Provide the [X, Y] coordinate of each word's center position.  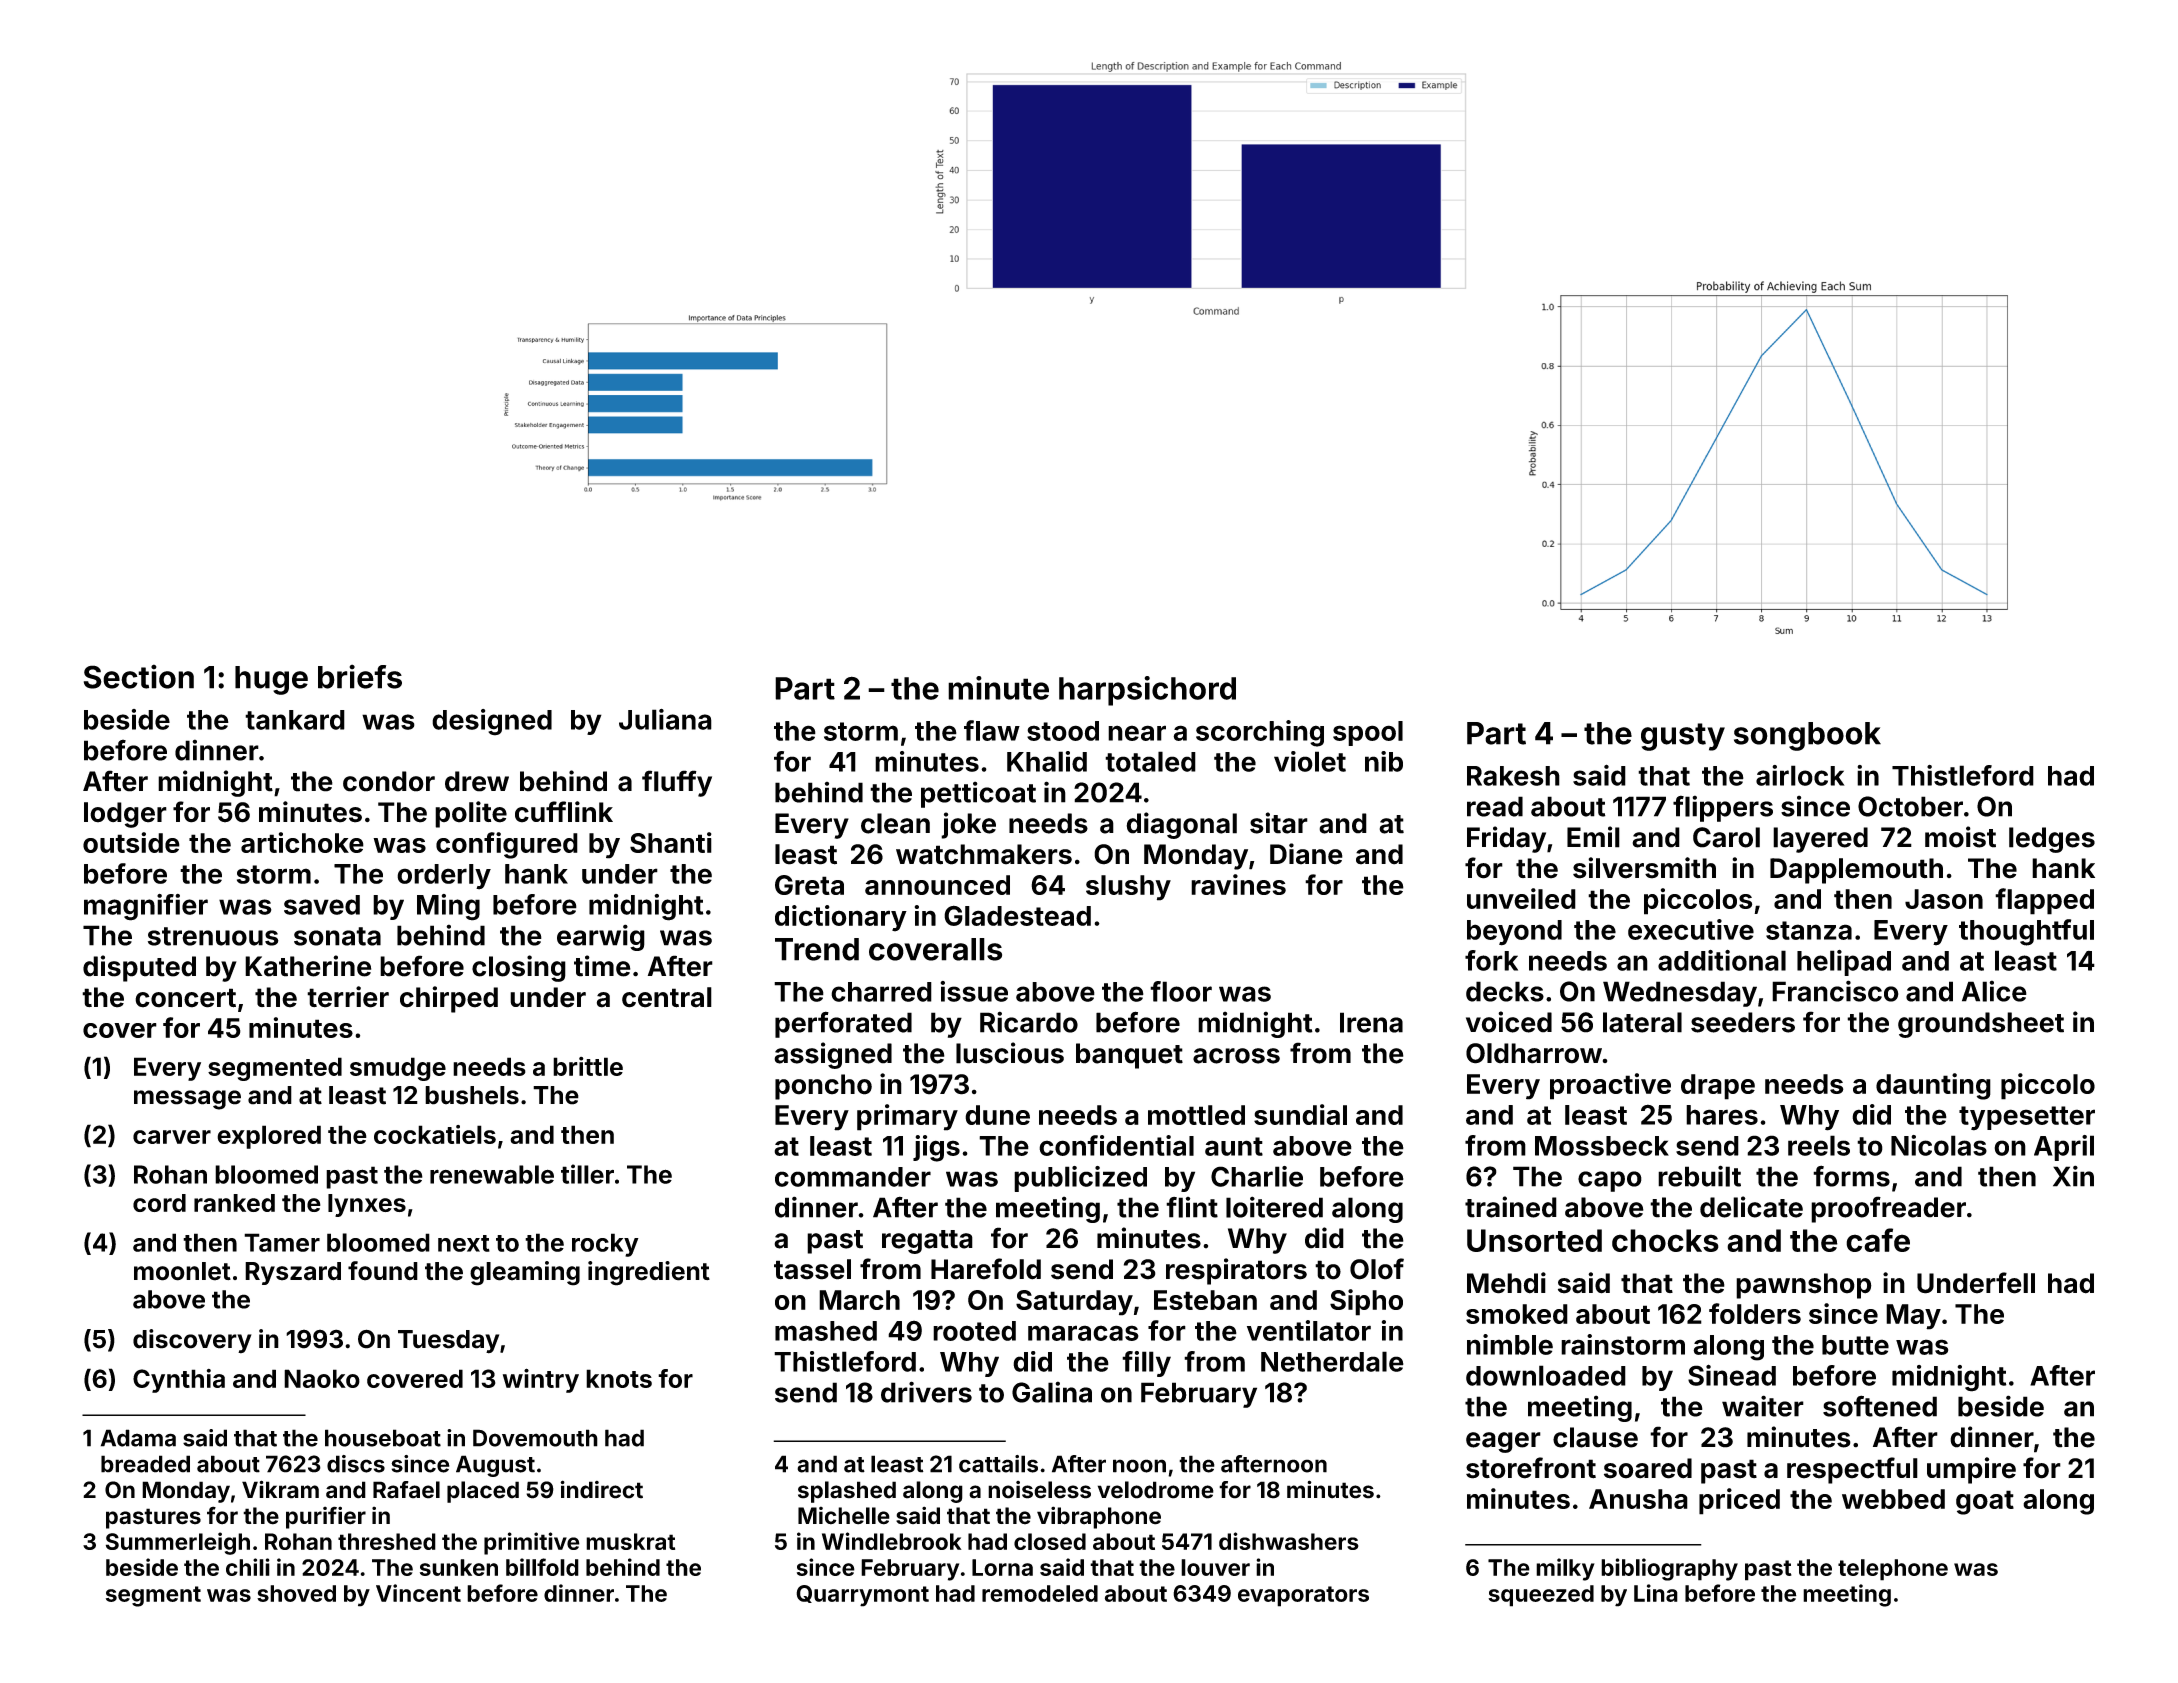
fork [1491, 960]
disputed [139, 968]
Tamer [282, 1242]
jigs [936, 1148]
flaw [992, 730]
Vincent [418, 1593]
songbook [1807, 736]
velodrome [1156, 1490]
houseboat [383, 1438]
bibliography [1669, 1569]
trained [1511, 1207]
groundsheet [1981, 1025]
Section [139, 676]
